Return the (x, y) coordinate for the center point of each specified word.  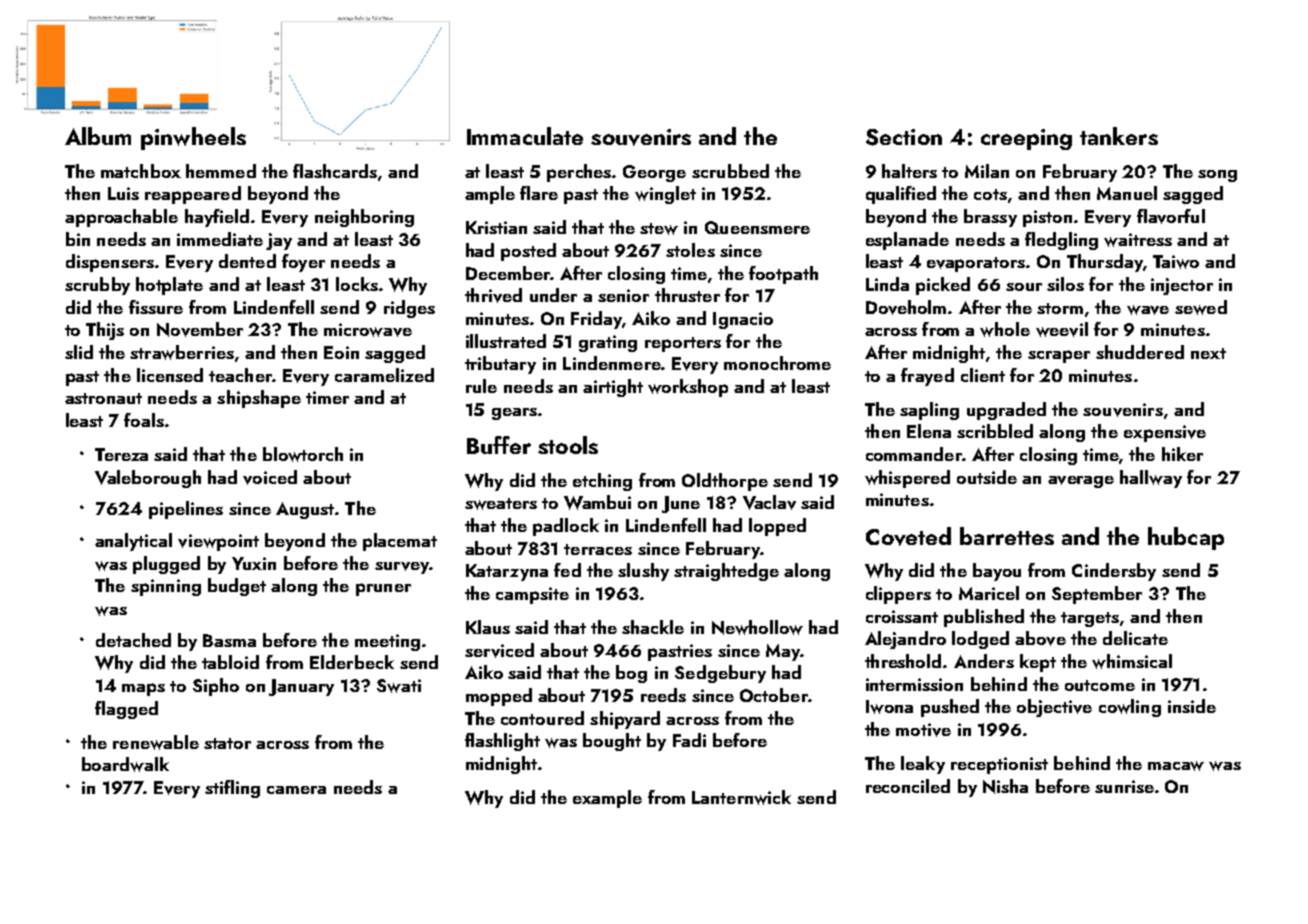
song (1217, 176)
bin (78, 239)
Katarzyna (507, 572)
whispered (907, 479)
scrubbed (730, 171)
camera (296, 790)
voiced (270, 477)
